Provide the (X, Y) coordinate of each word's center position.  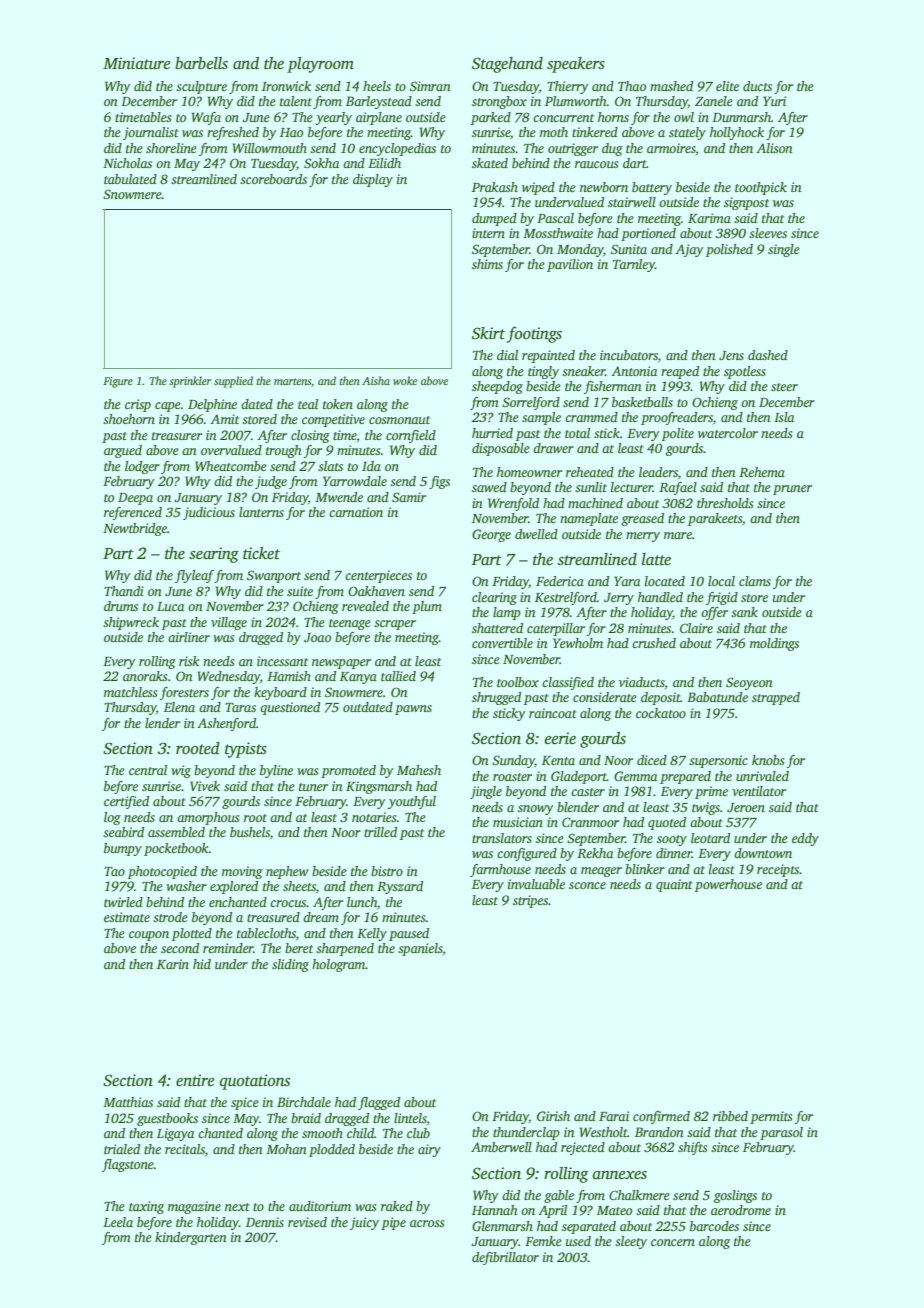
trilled (380, 832)
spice (245, 1103)
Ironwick (286, 86)
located (665, 581)
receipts (778, 870)
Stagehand (507, 65)
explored (234, 887)
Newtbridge (135, 529)
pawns (413, 710)
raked (397, 1206)
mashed (671, 86)
